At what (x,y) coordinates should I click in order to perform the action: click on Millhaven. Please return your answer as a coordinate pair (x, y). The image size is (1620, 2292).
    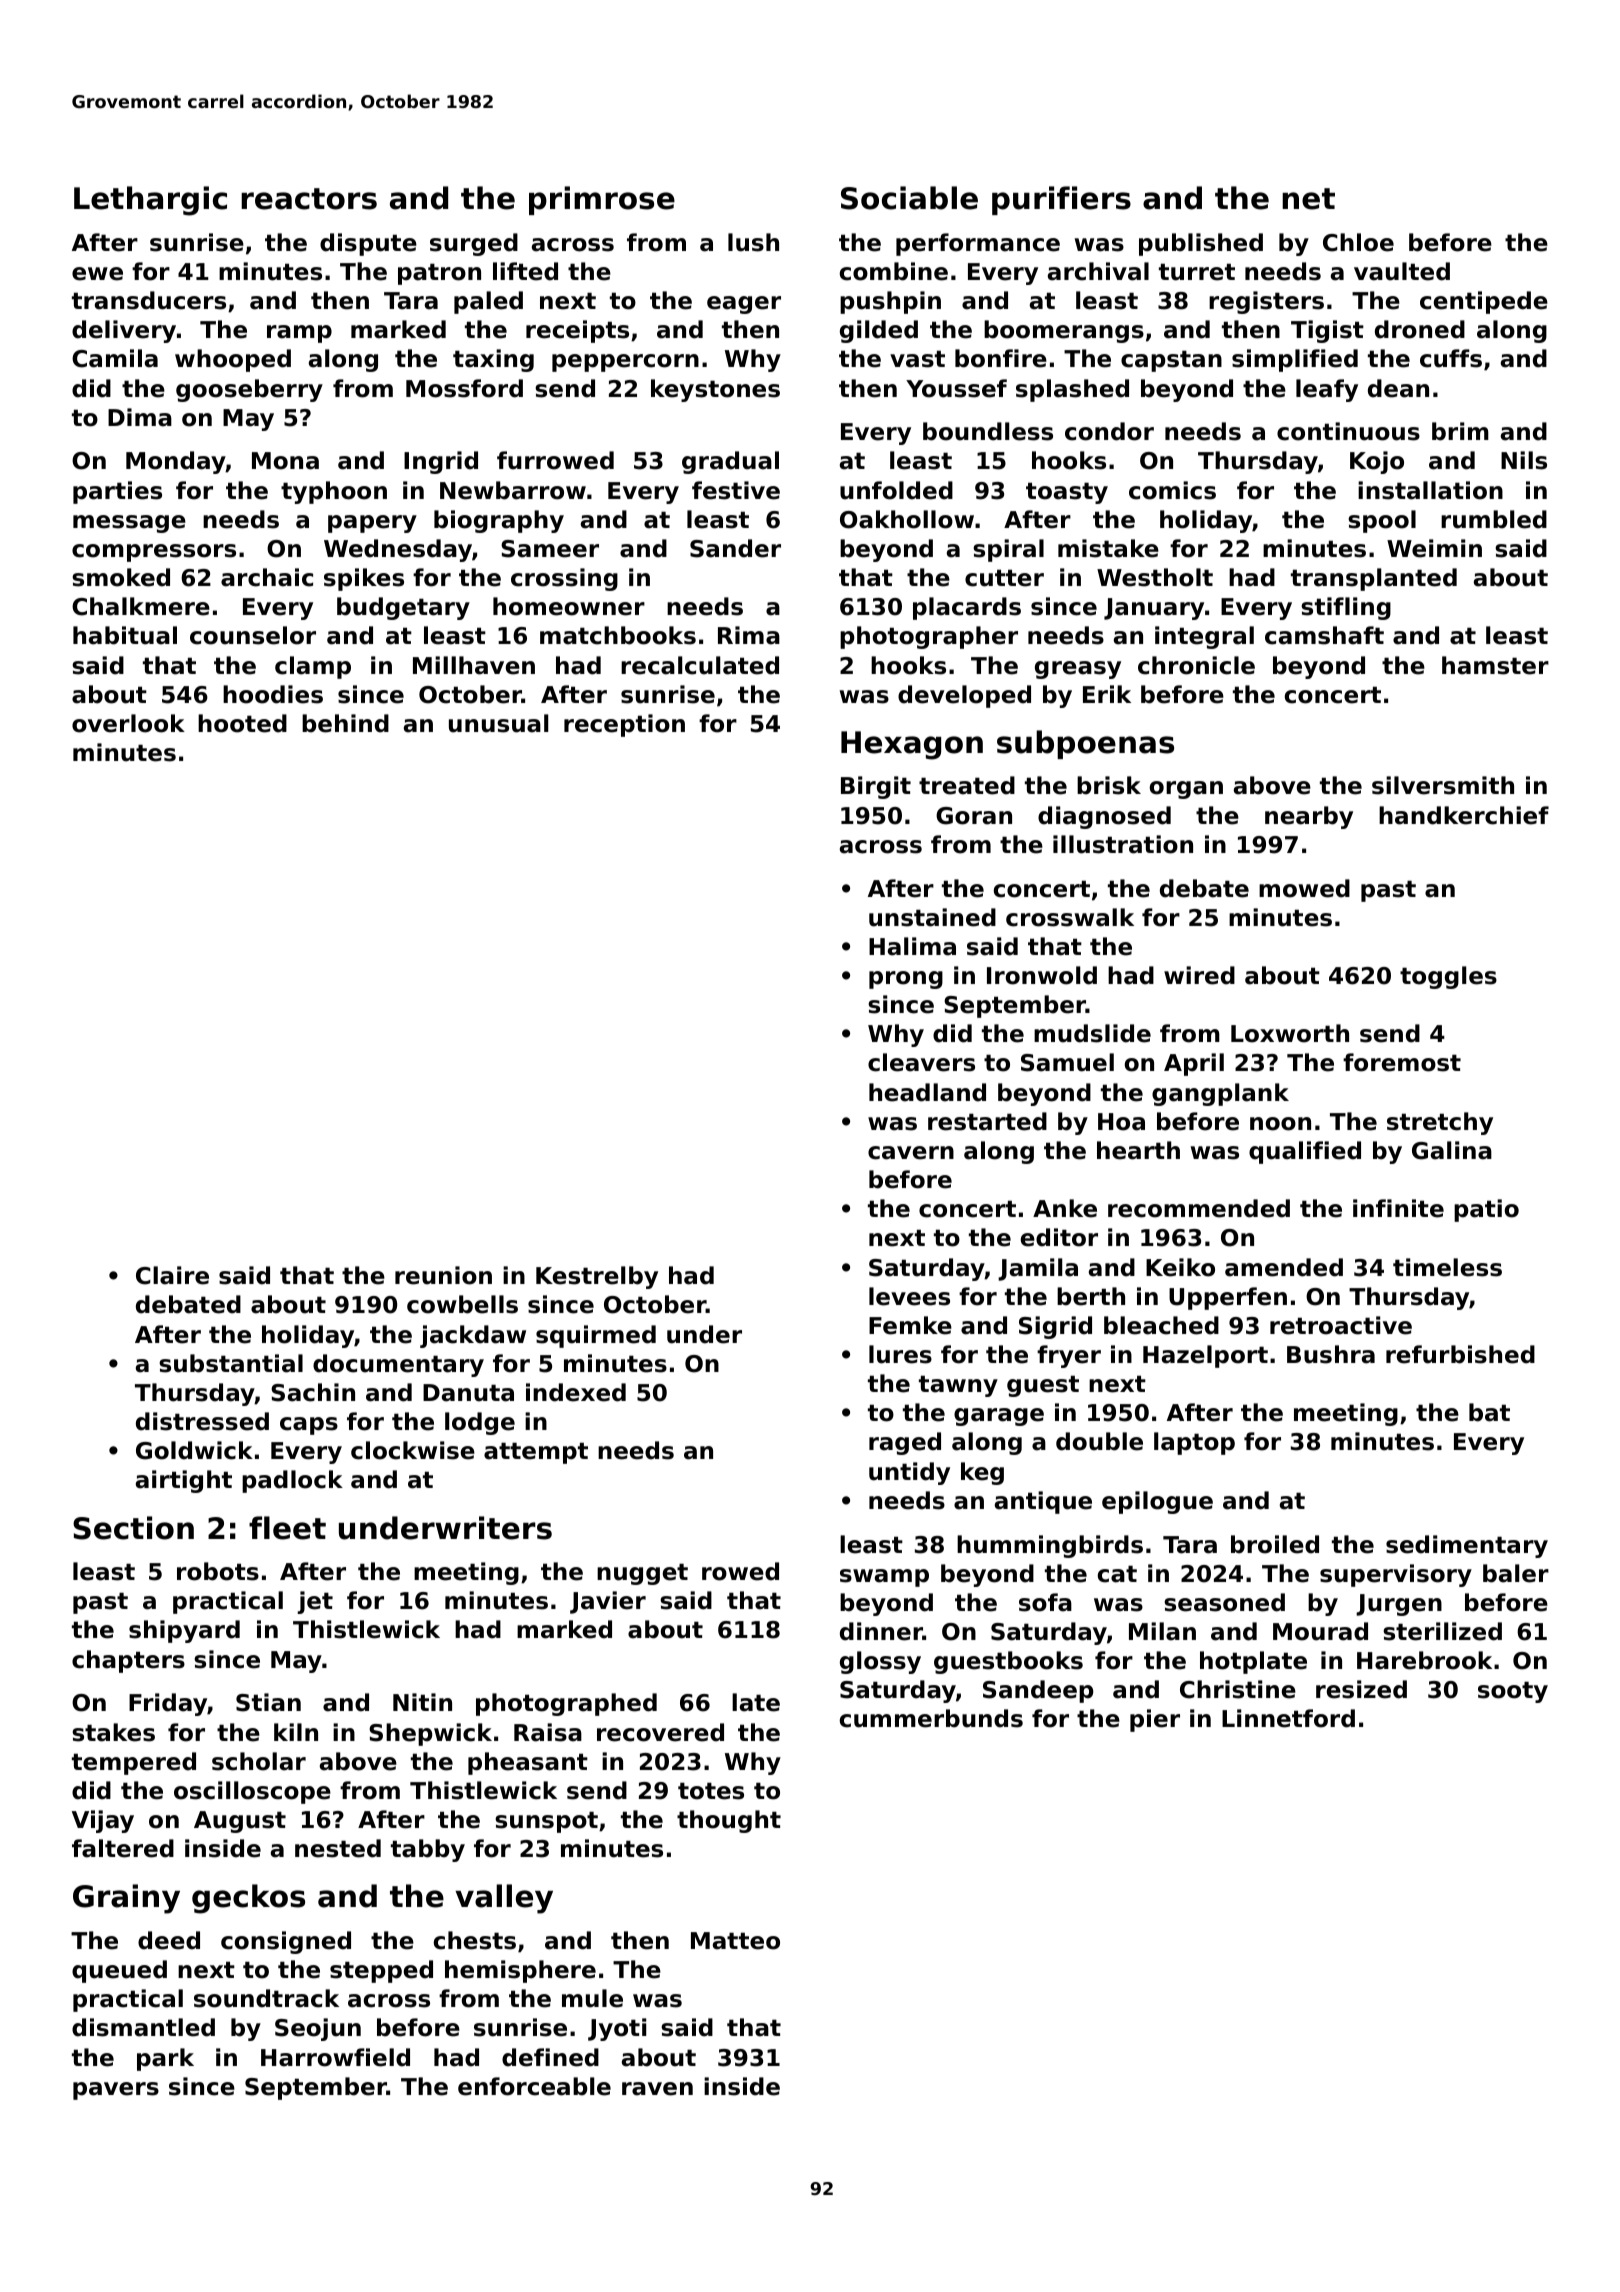
    Looking at the image, I should click on (474, 665).
